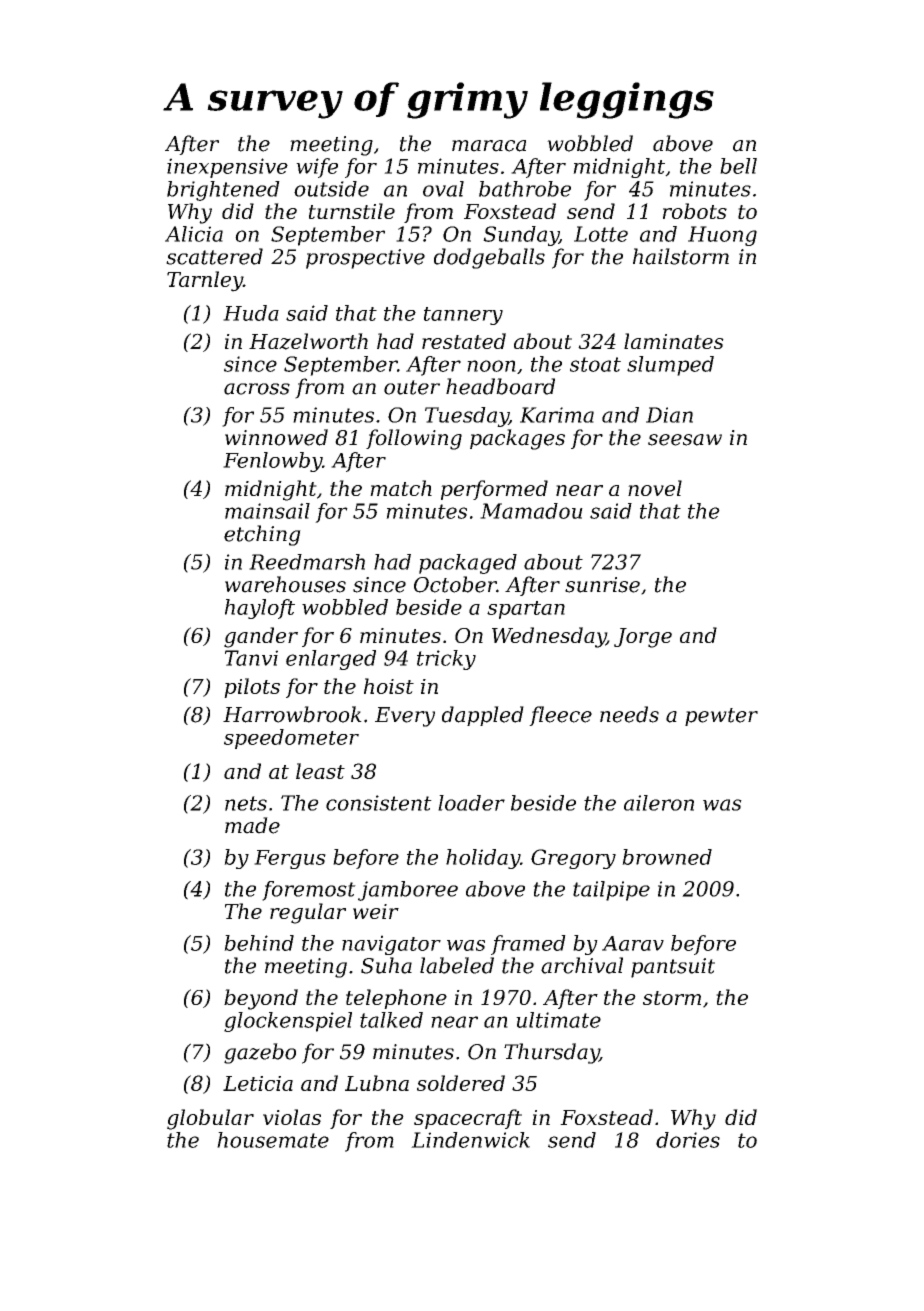  What do you see at coordinates (214, 256) in the screenshot?
I see `scattered` at bounding box center [214, 256].
